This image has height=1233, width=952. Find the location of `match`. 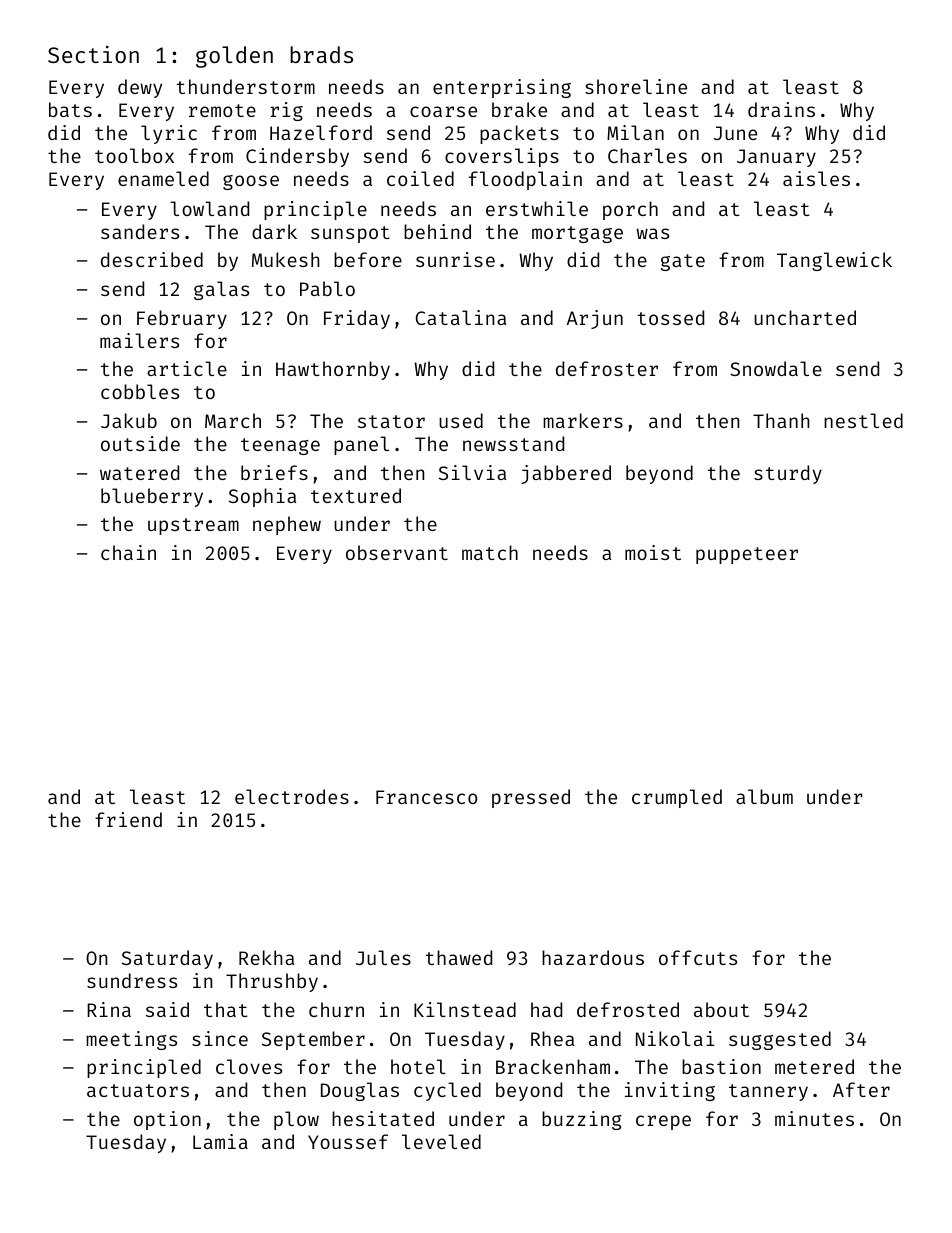

match is located at coordinates (490, 552).
